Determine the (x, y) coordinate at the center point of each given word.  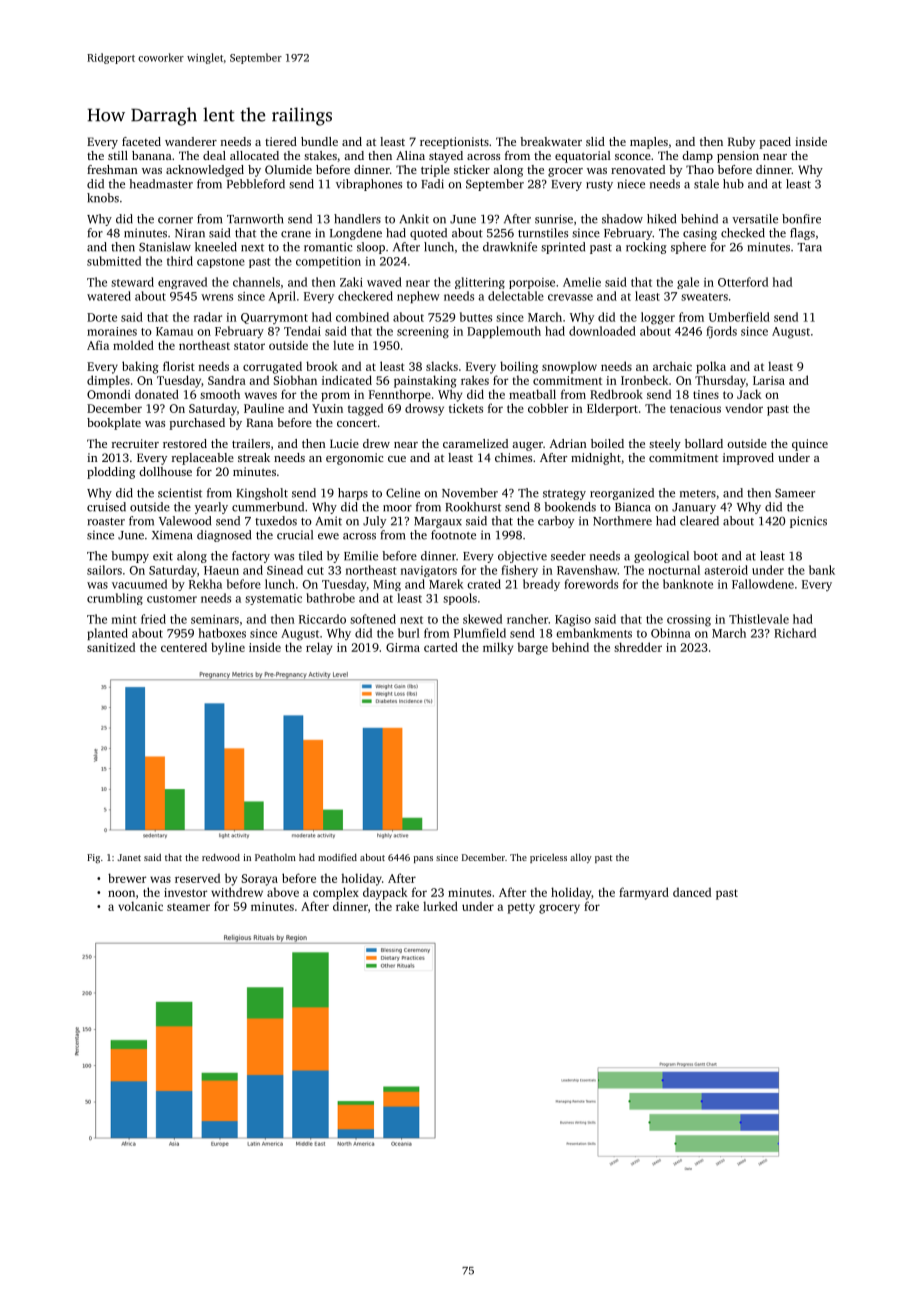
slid (595, 141)
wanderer (191, 141)
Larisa (769, 380)
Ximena (172, 535)
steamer (188, 907)
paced (775, 143)
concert (357, 423)
